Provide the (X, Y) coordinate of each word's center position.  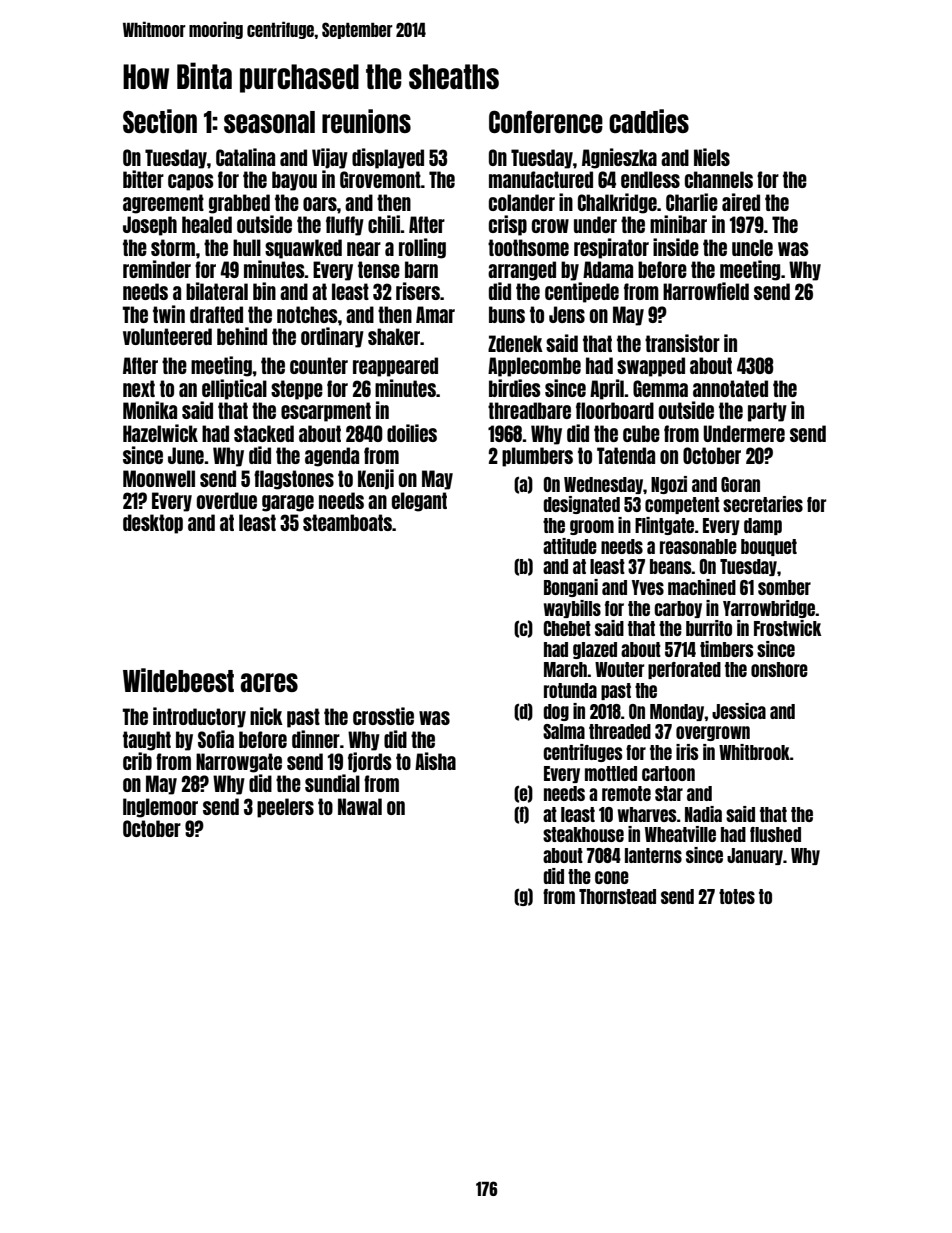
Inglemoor (160, 808)
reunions (366, 121)
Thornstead (617, 896)
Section (160, 121)
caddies (649, 121)
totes (737, 896)
